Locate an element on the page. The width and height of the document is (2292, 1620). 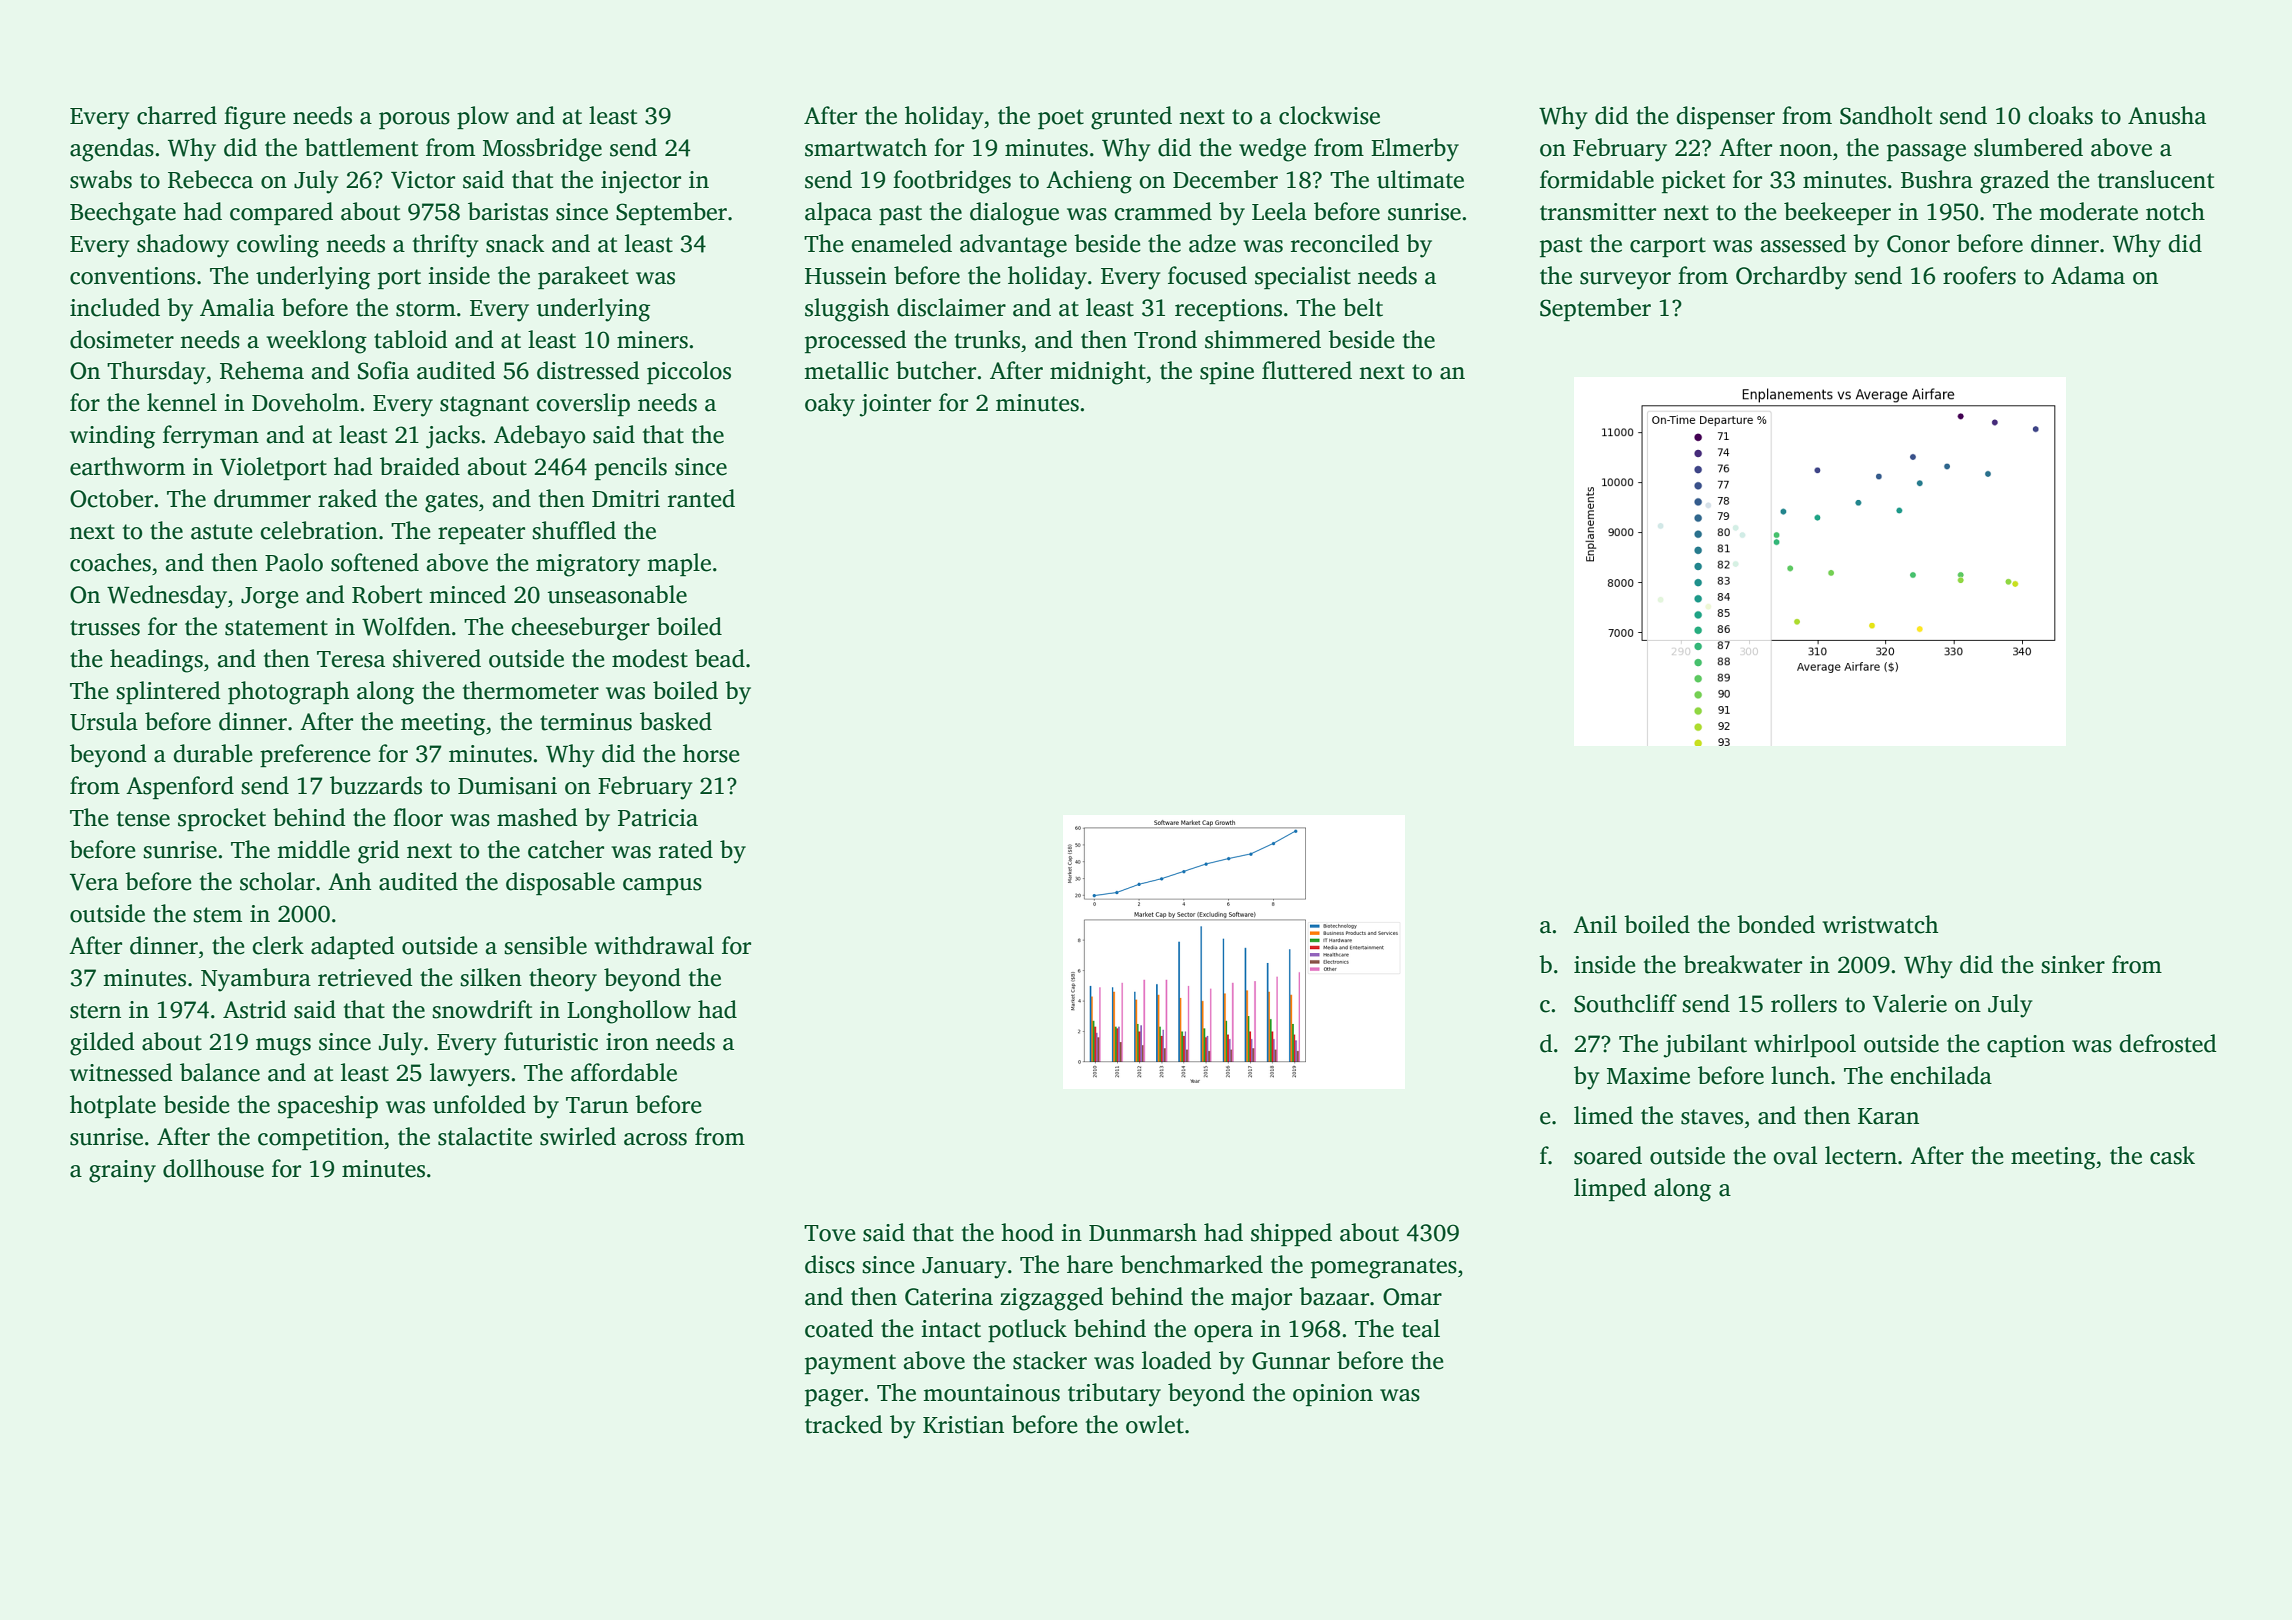
fluttered is located at coordinates (1307, 370).
